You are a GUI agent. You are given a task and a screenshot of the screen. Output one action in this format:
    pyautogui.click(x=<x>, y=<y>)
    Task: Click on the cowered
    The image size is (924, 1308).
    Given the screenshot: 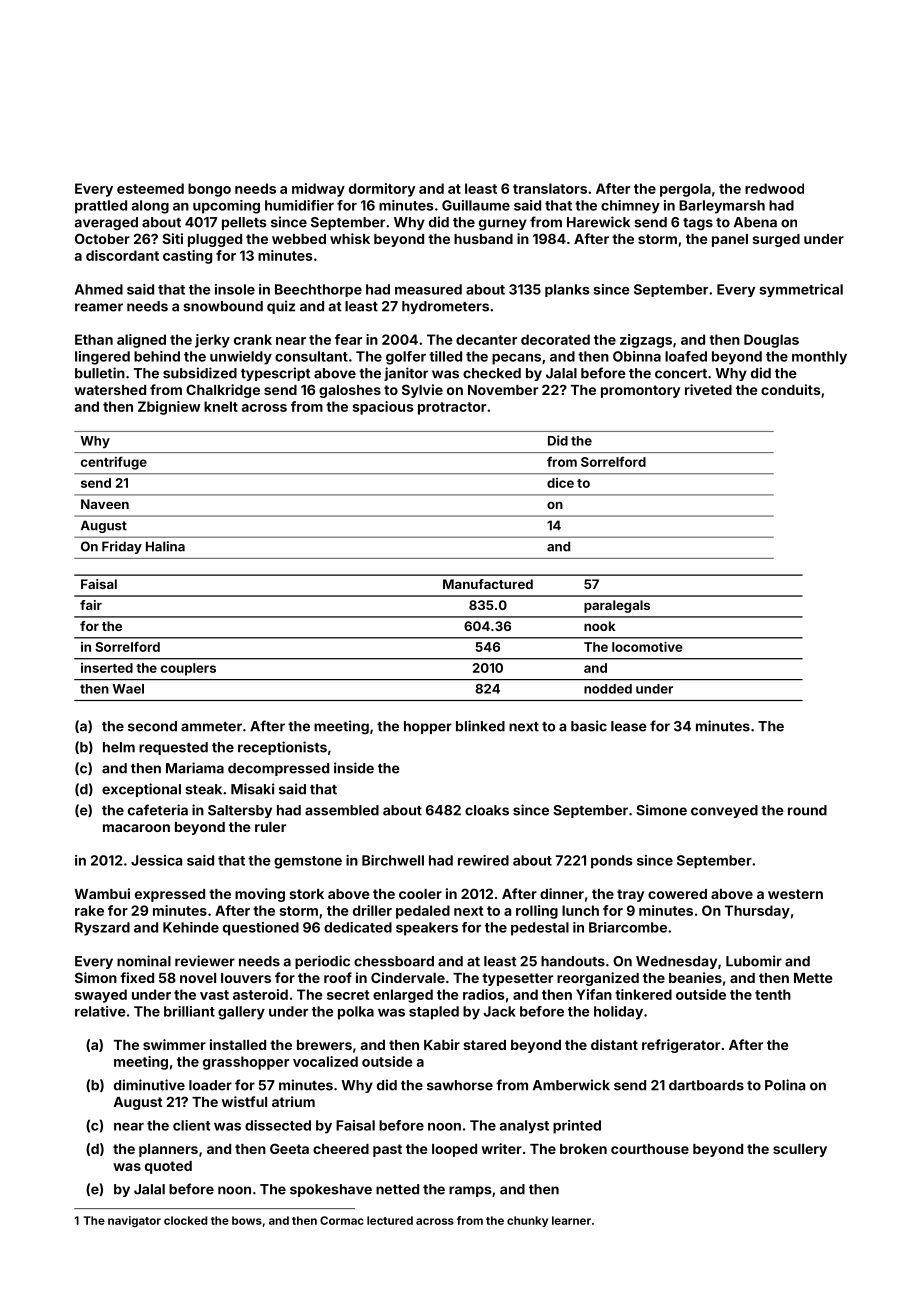 What is the action you would take?
    pyautogui.click(x=677, y=894)
